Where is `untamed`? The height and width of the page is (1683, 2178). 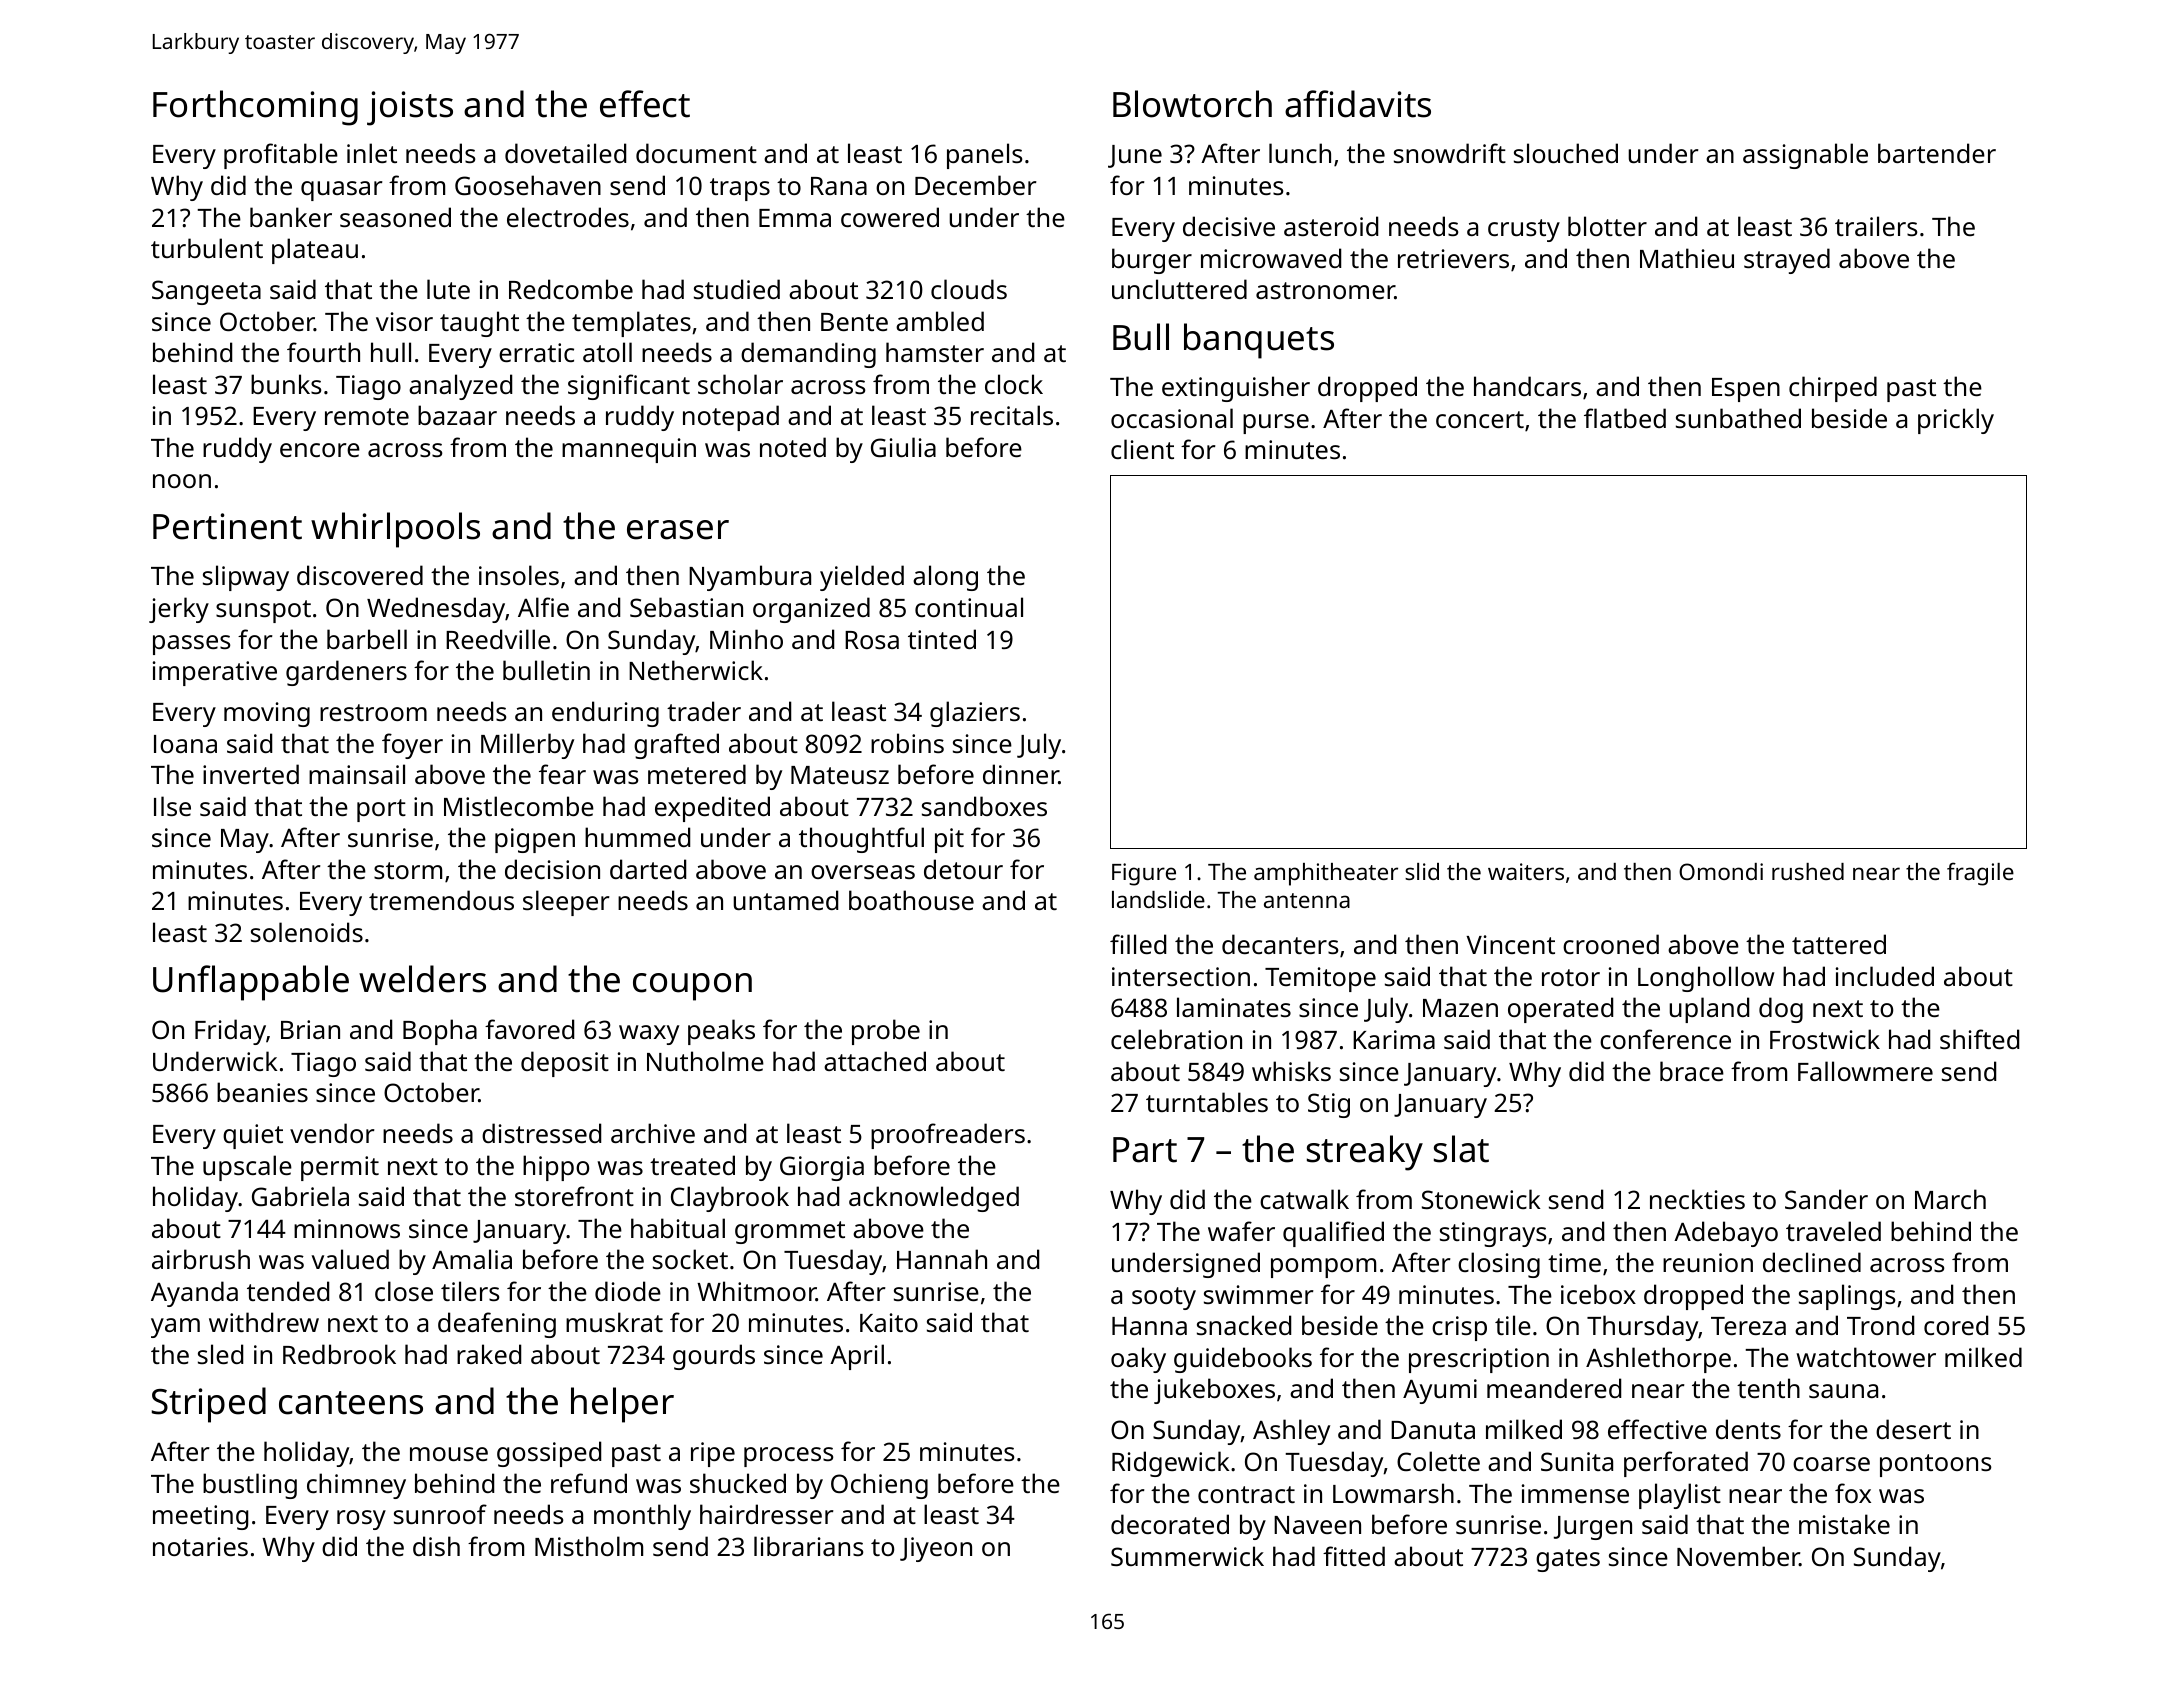 untamed is located at coordinates (785, 900).
